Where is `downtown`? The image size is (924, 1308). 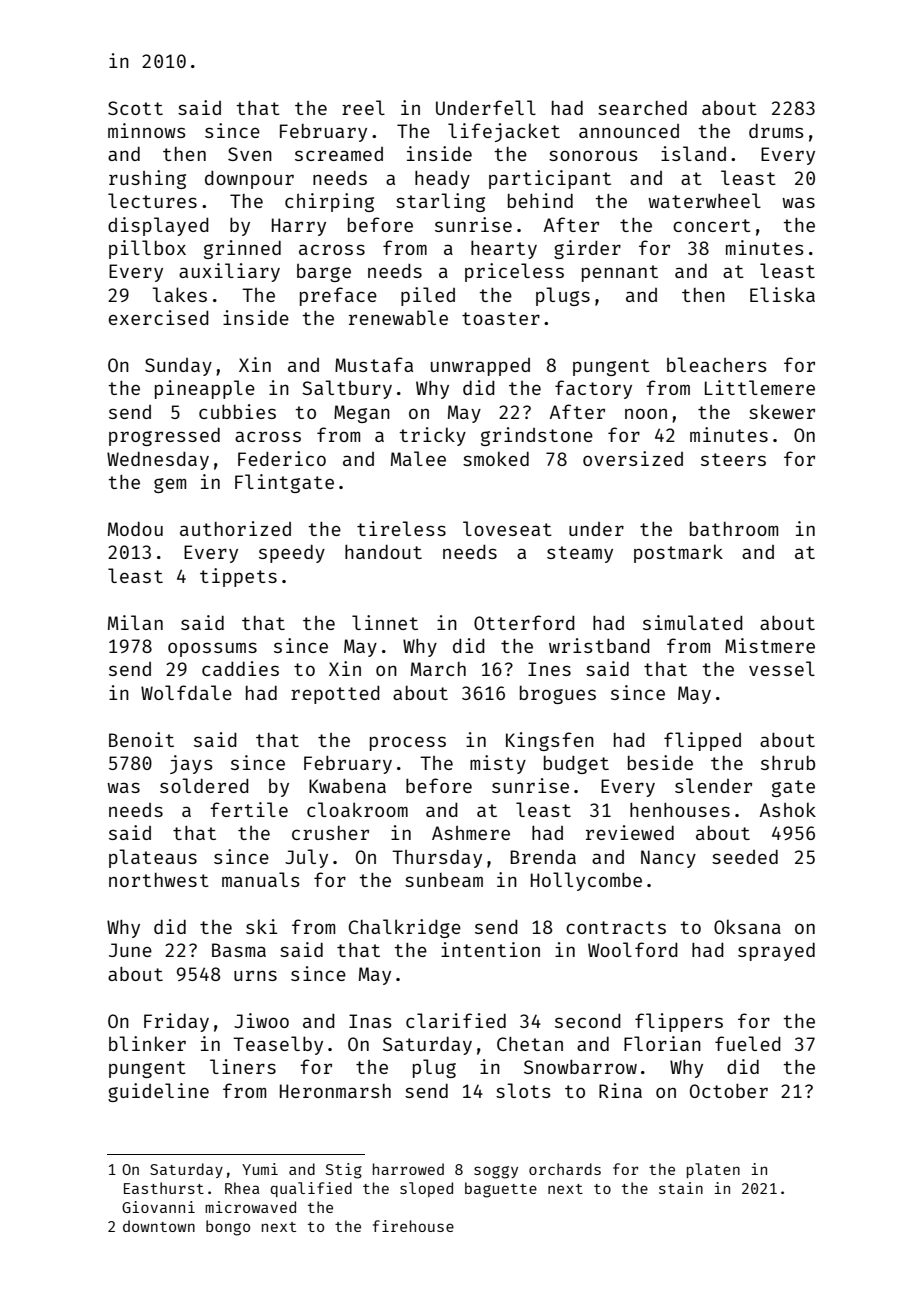 downtown is located at coordinates (159, 1226).
